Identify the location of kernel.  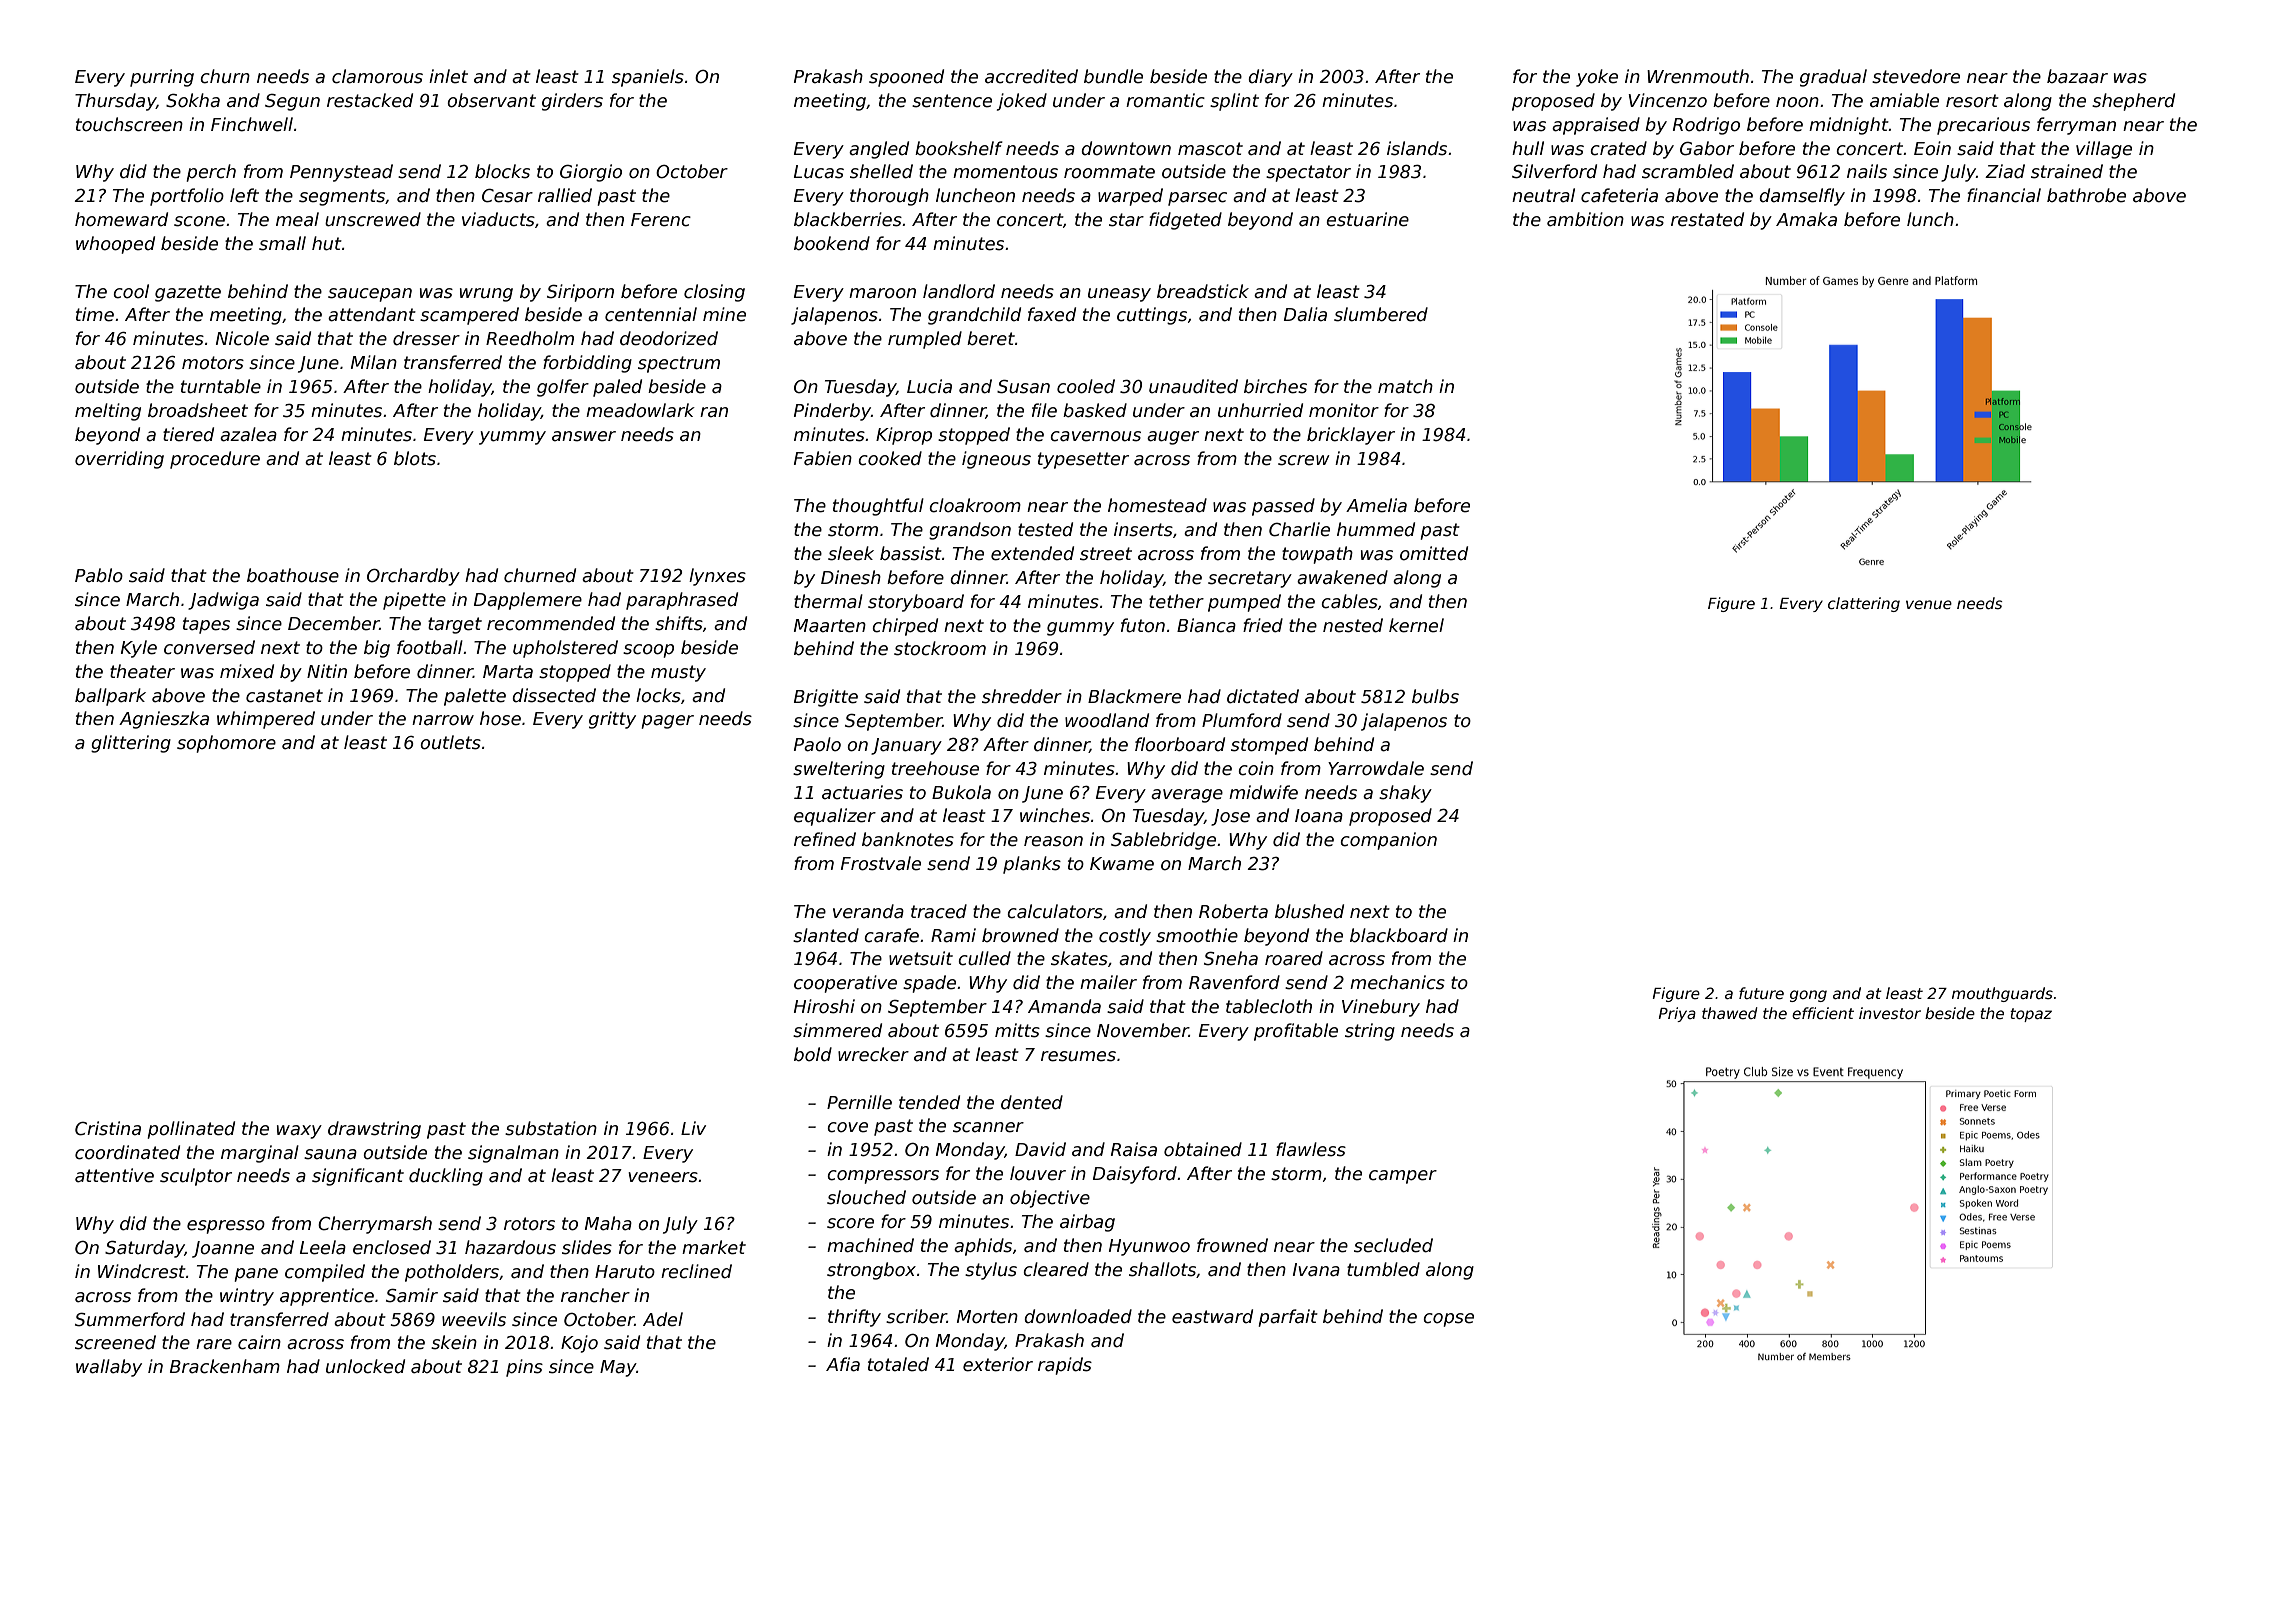
(1416, 625).
